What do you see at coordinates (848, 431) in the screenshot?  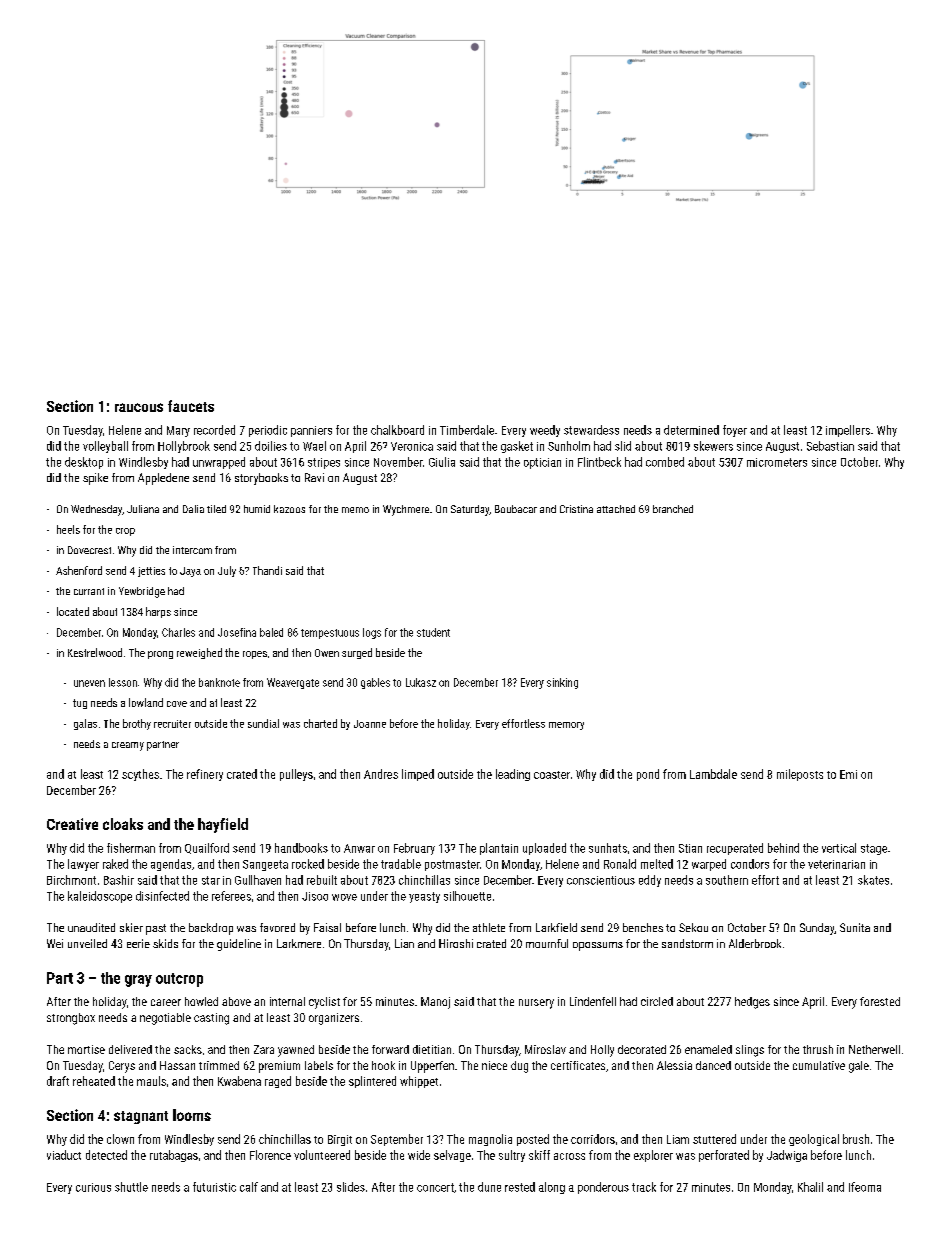 I see `impellers` at bounding box center [848, 431].
